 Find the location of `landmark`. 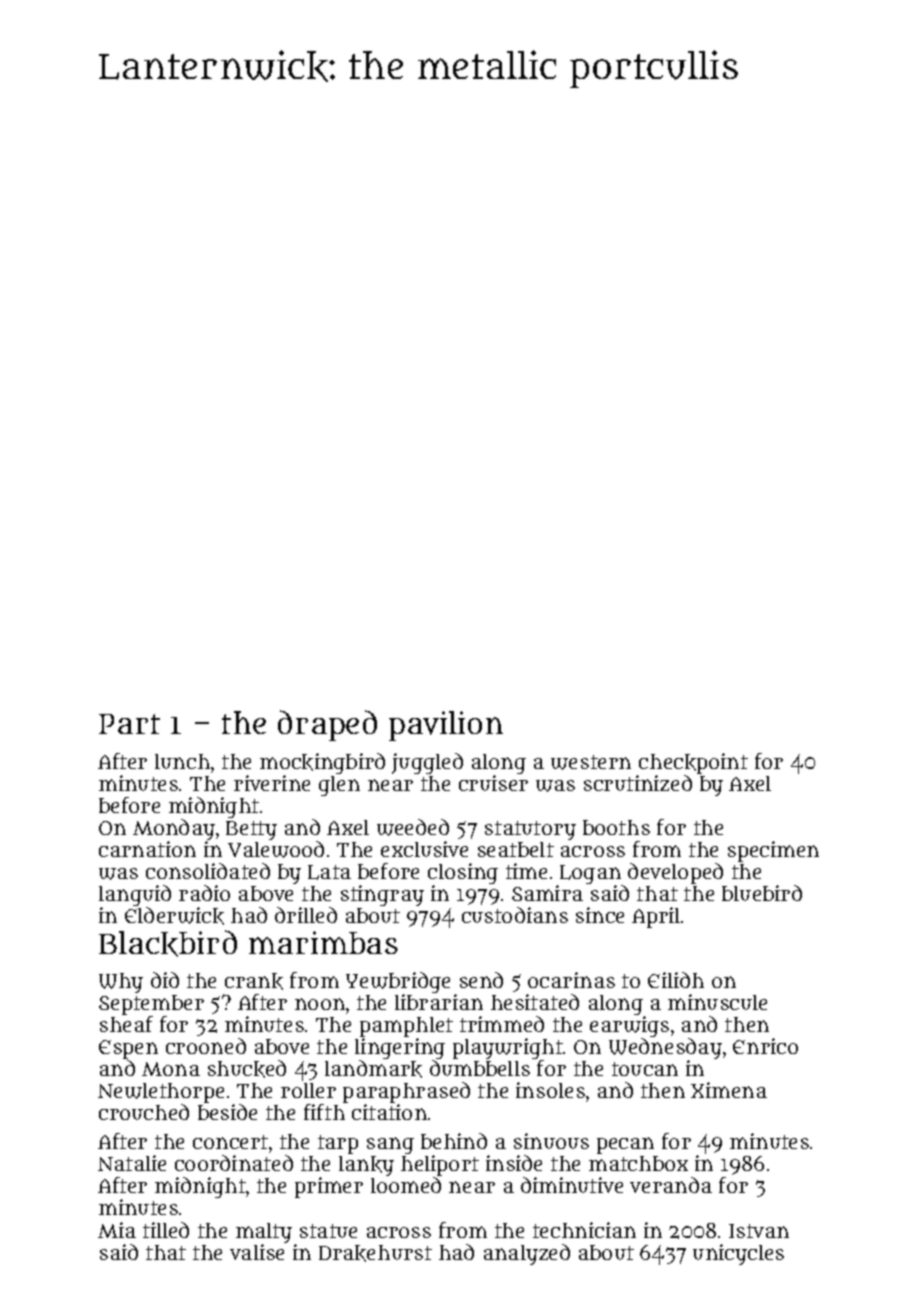

landmark is located at coordinates (373, 1069).
